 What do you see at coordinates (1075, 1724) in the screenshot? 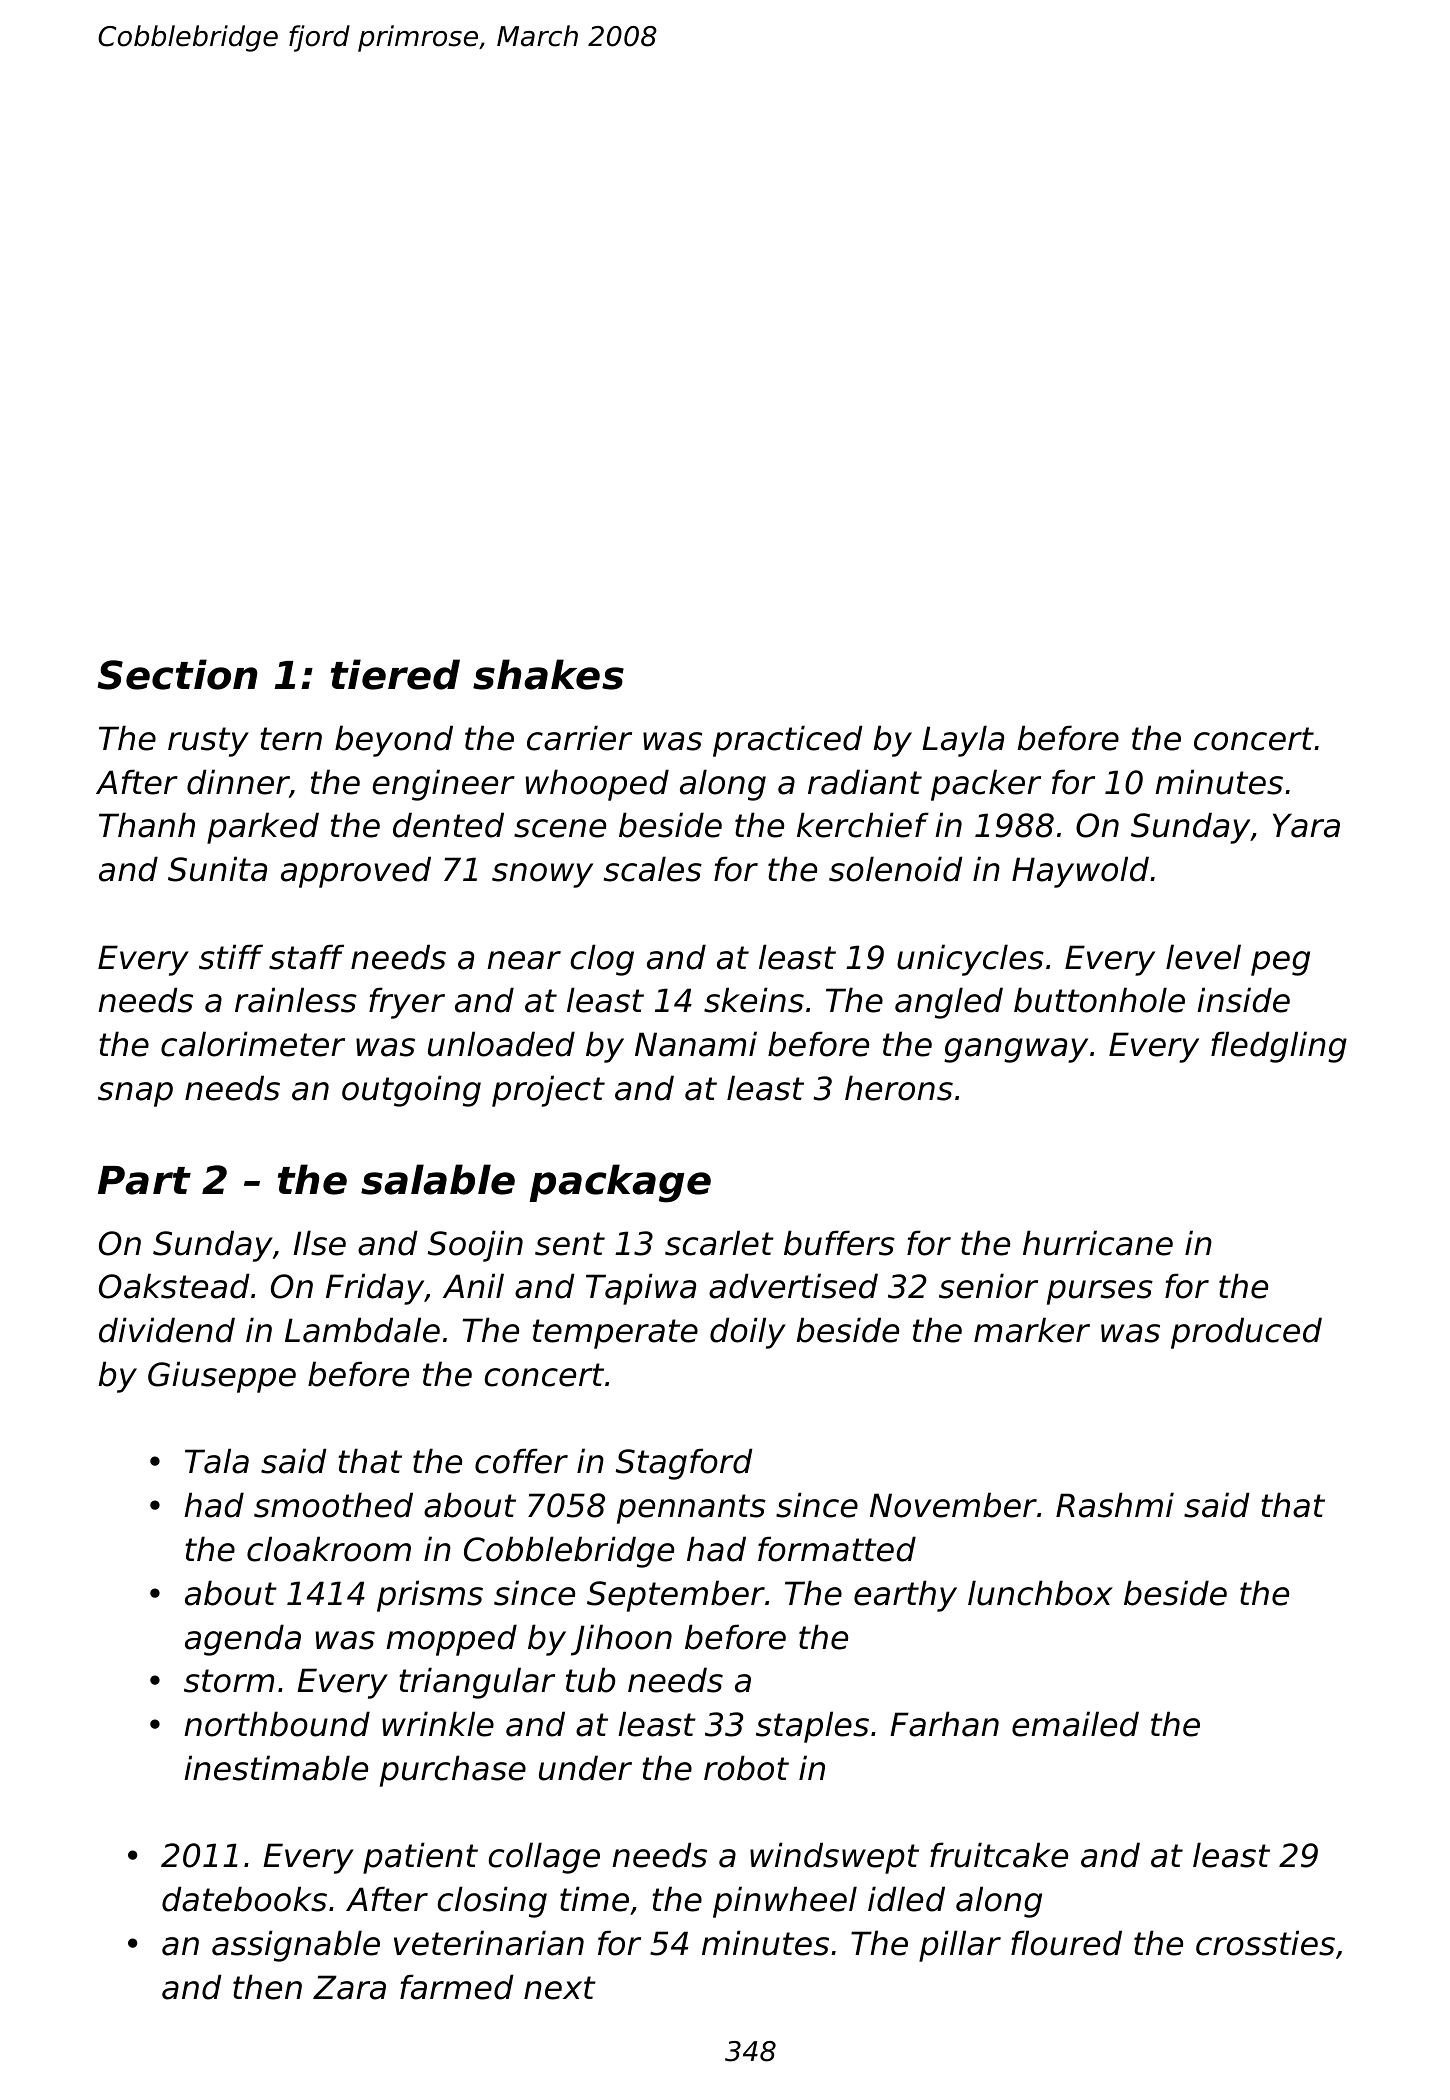
I see `emailed` at bounding box center [1075, 1724].
